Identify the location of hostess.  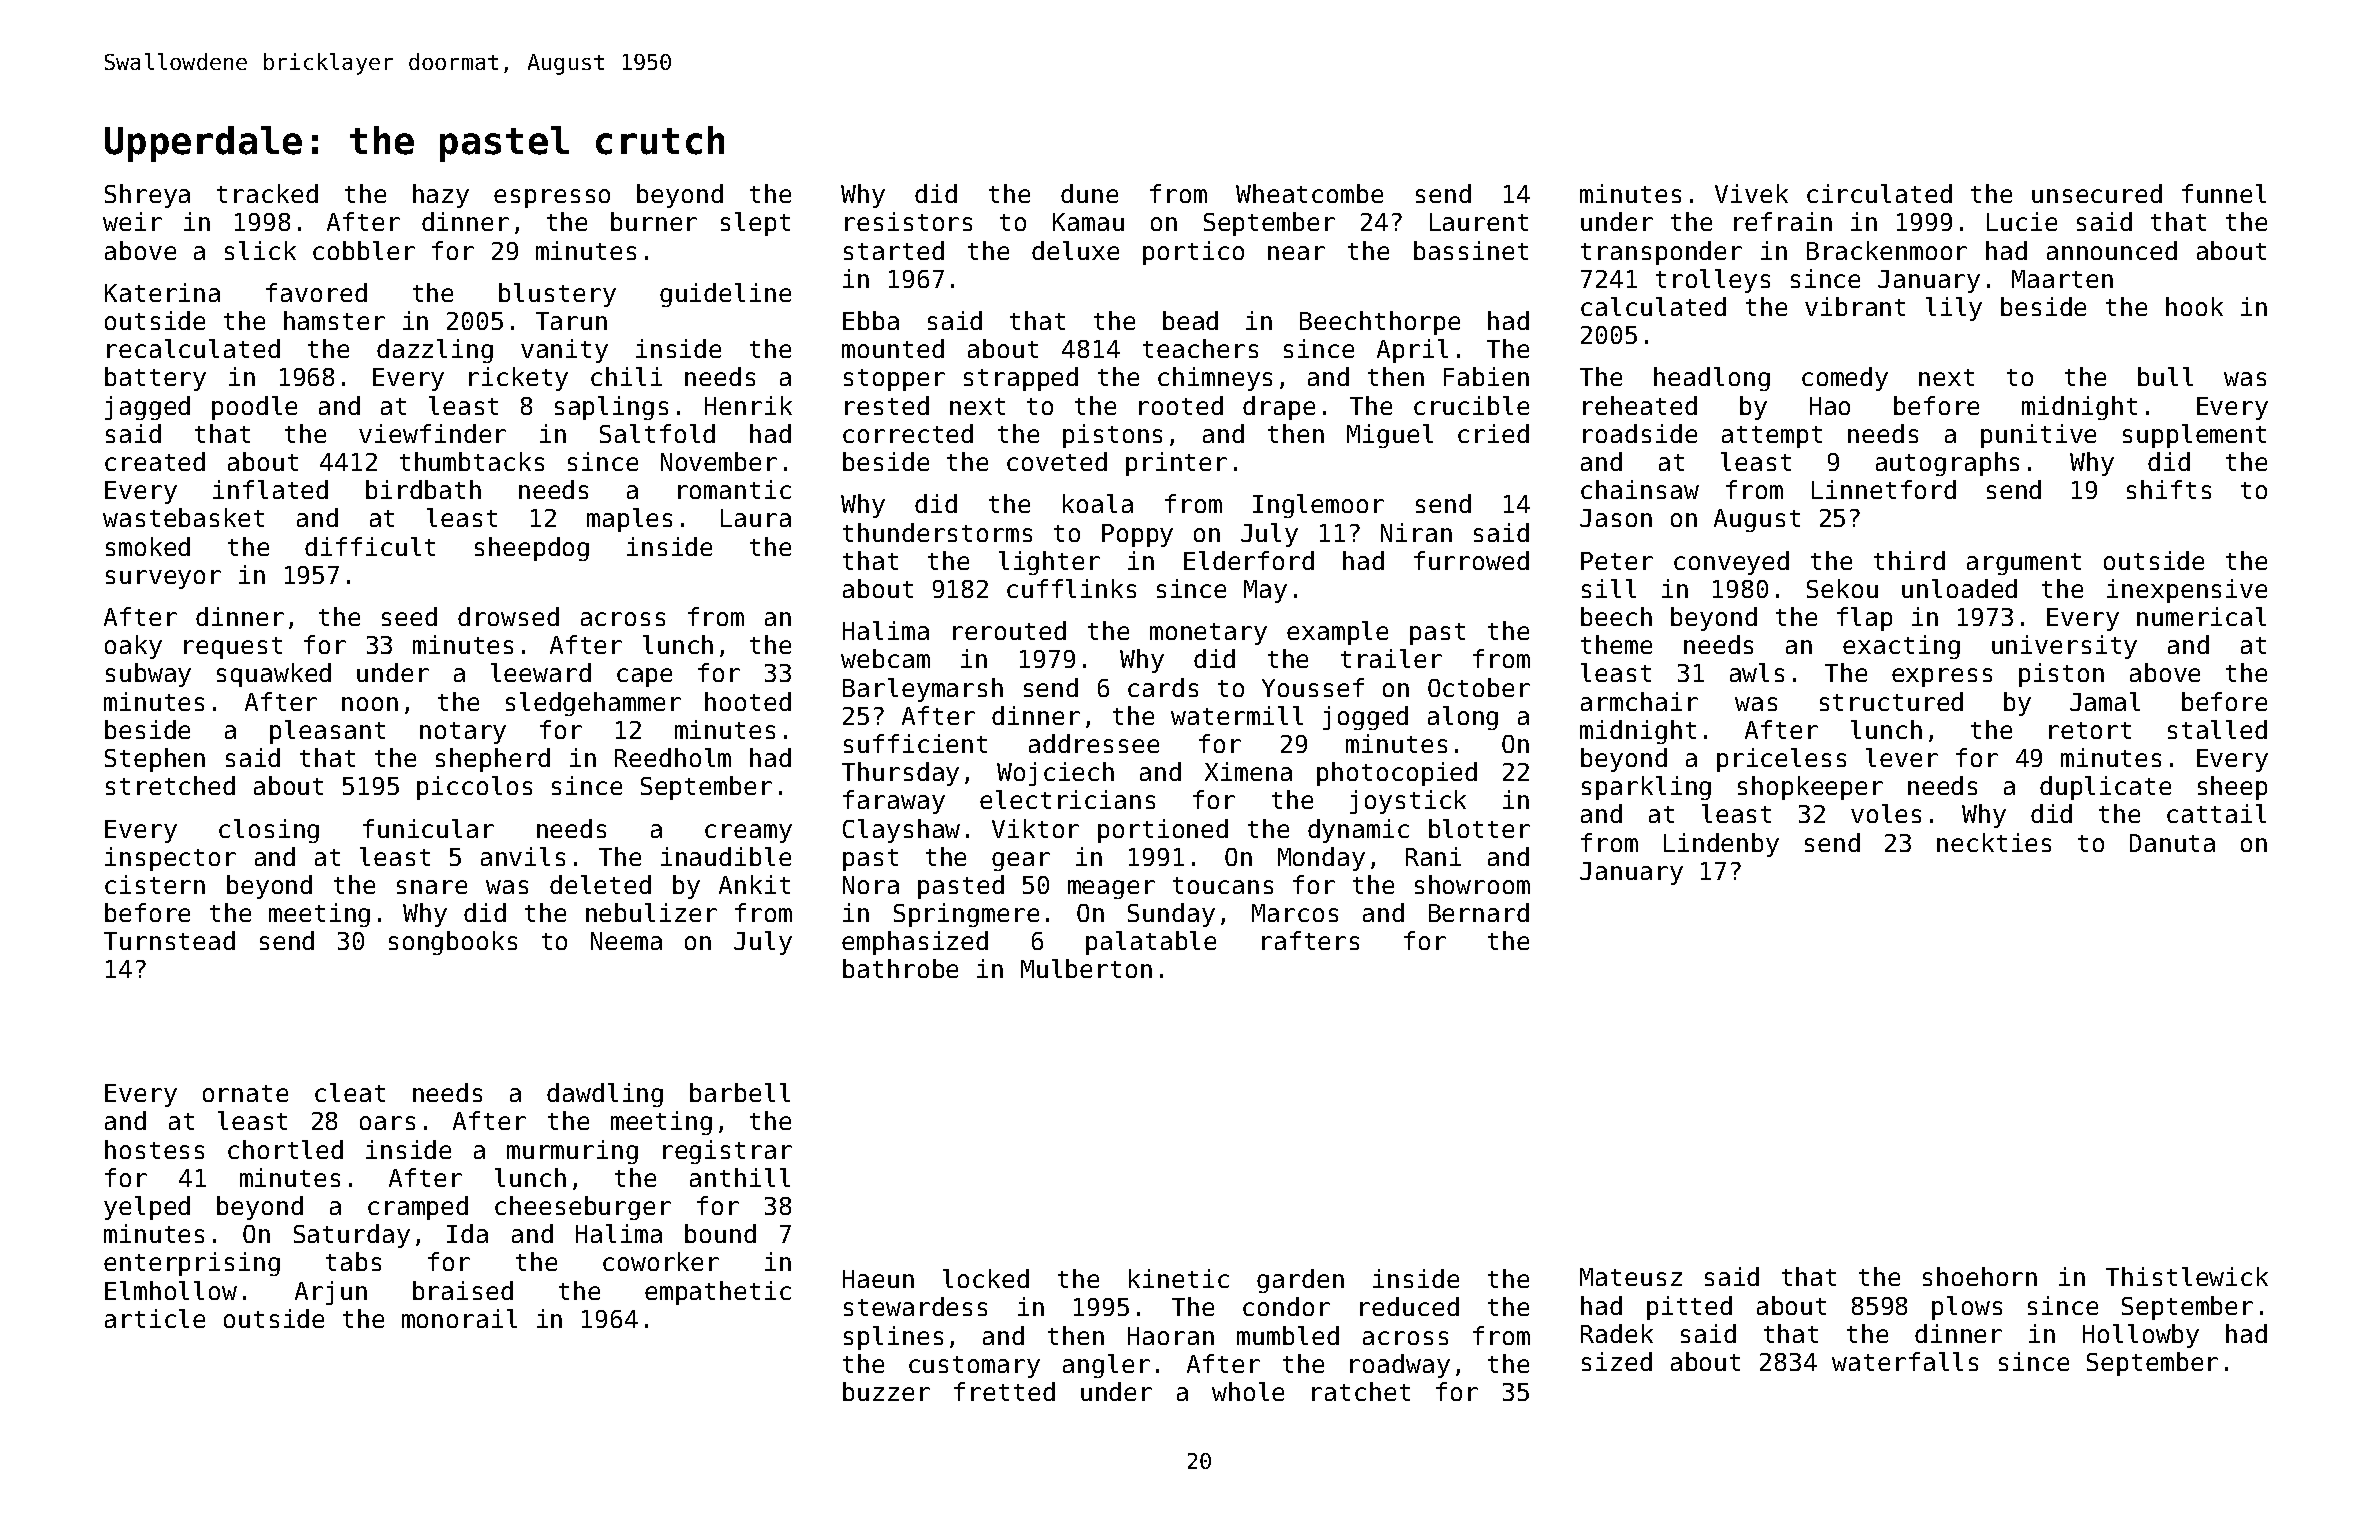
(154, 1149).
